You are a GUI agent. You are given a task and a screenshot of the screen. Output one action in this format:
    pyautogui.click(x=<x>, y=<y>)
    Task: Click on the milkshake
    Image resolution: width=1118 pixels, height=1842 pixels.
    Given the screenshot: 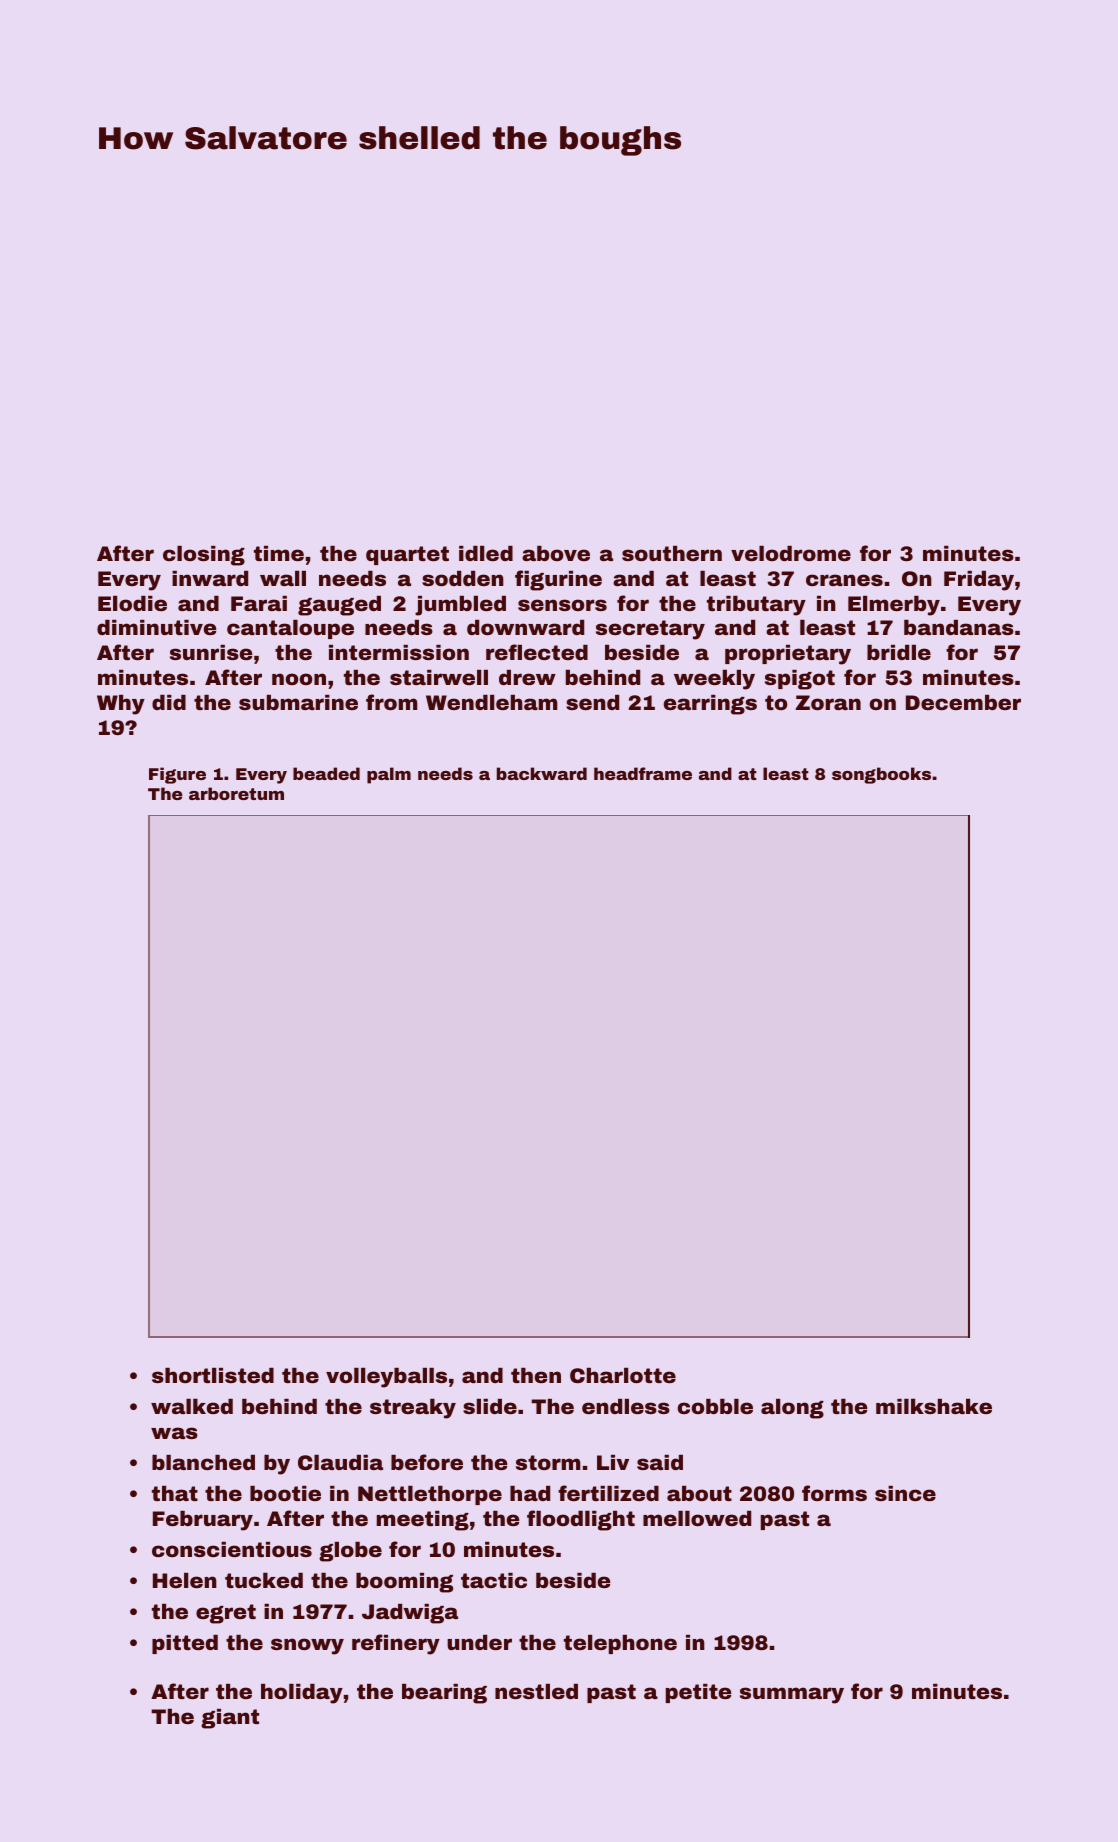 What is the action you would take?
    pyautogui.click(x=934, y=1406)
